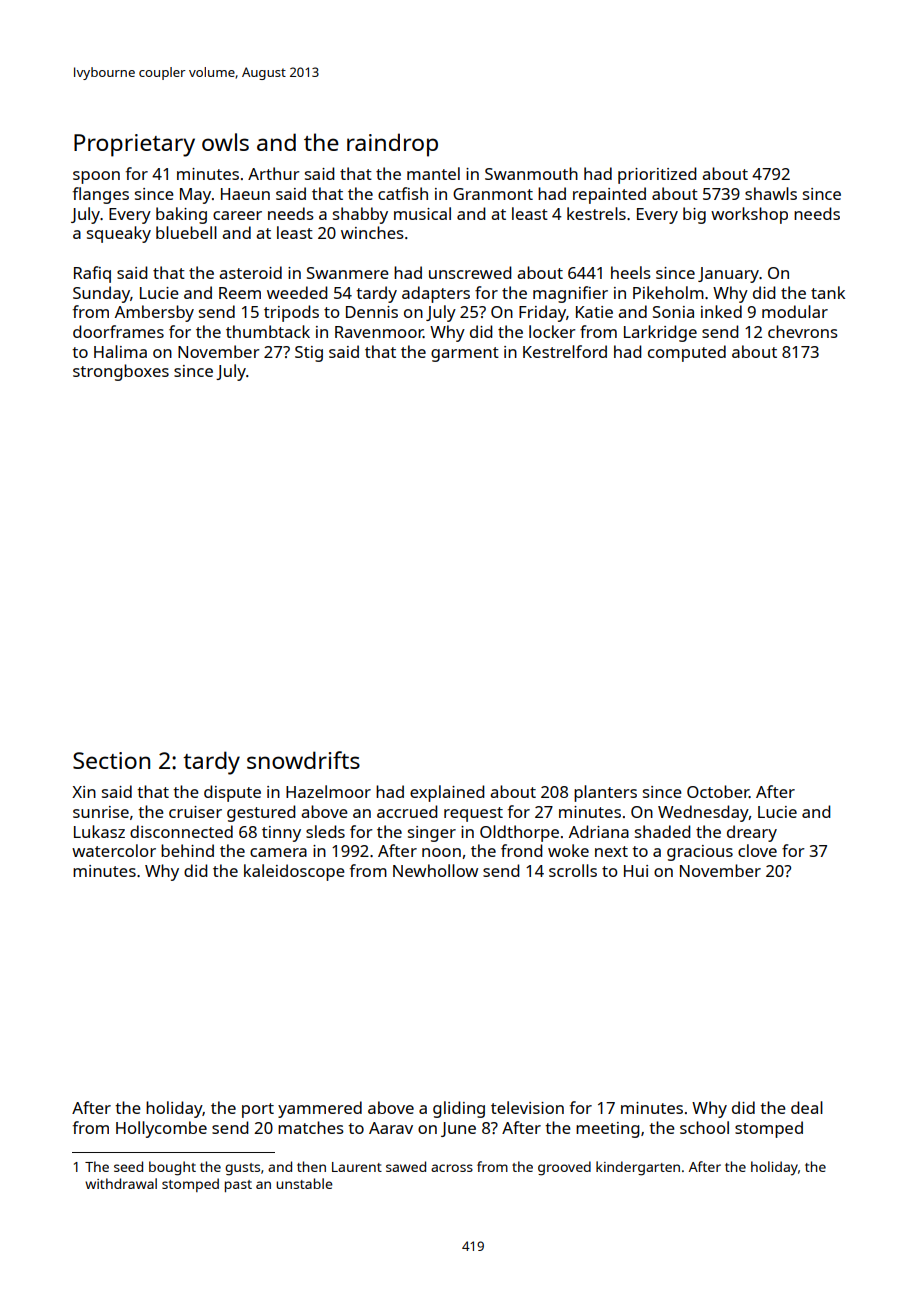 The image size is (924, 1314). What do you see at coordinates (771, 193) in the screenshot?
I see `shawls` at bounding box center [771, 193].
